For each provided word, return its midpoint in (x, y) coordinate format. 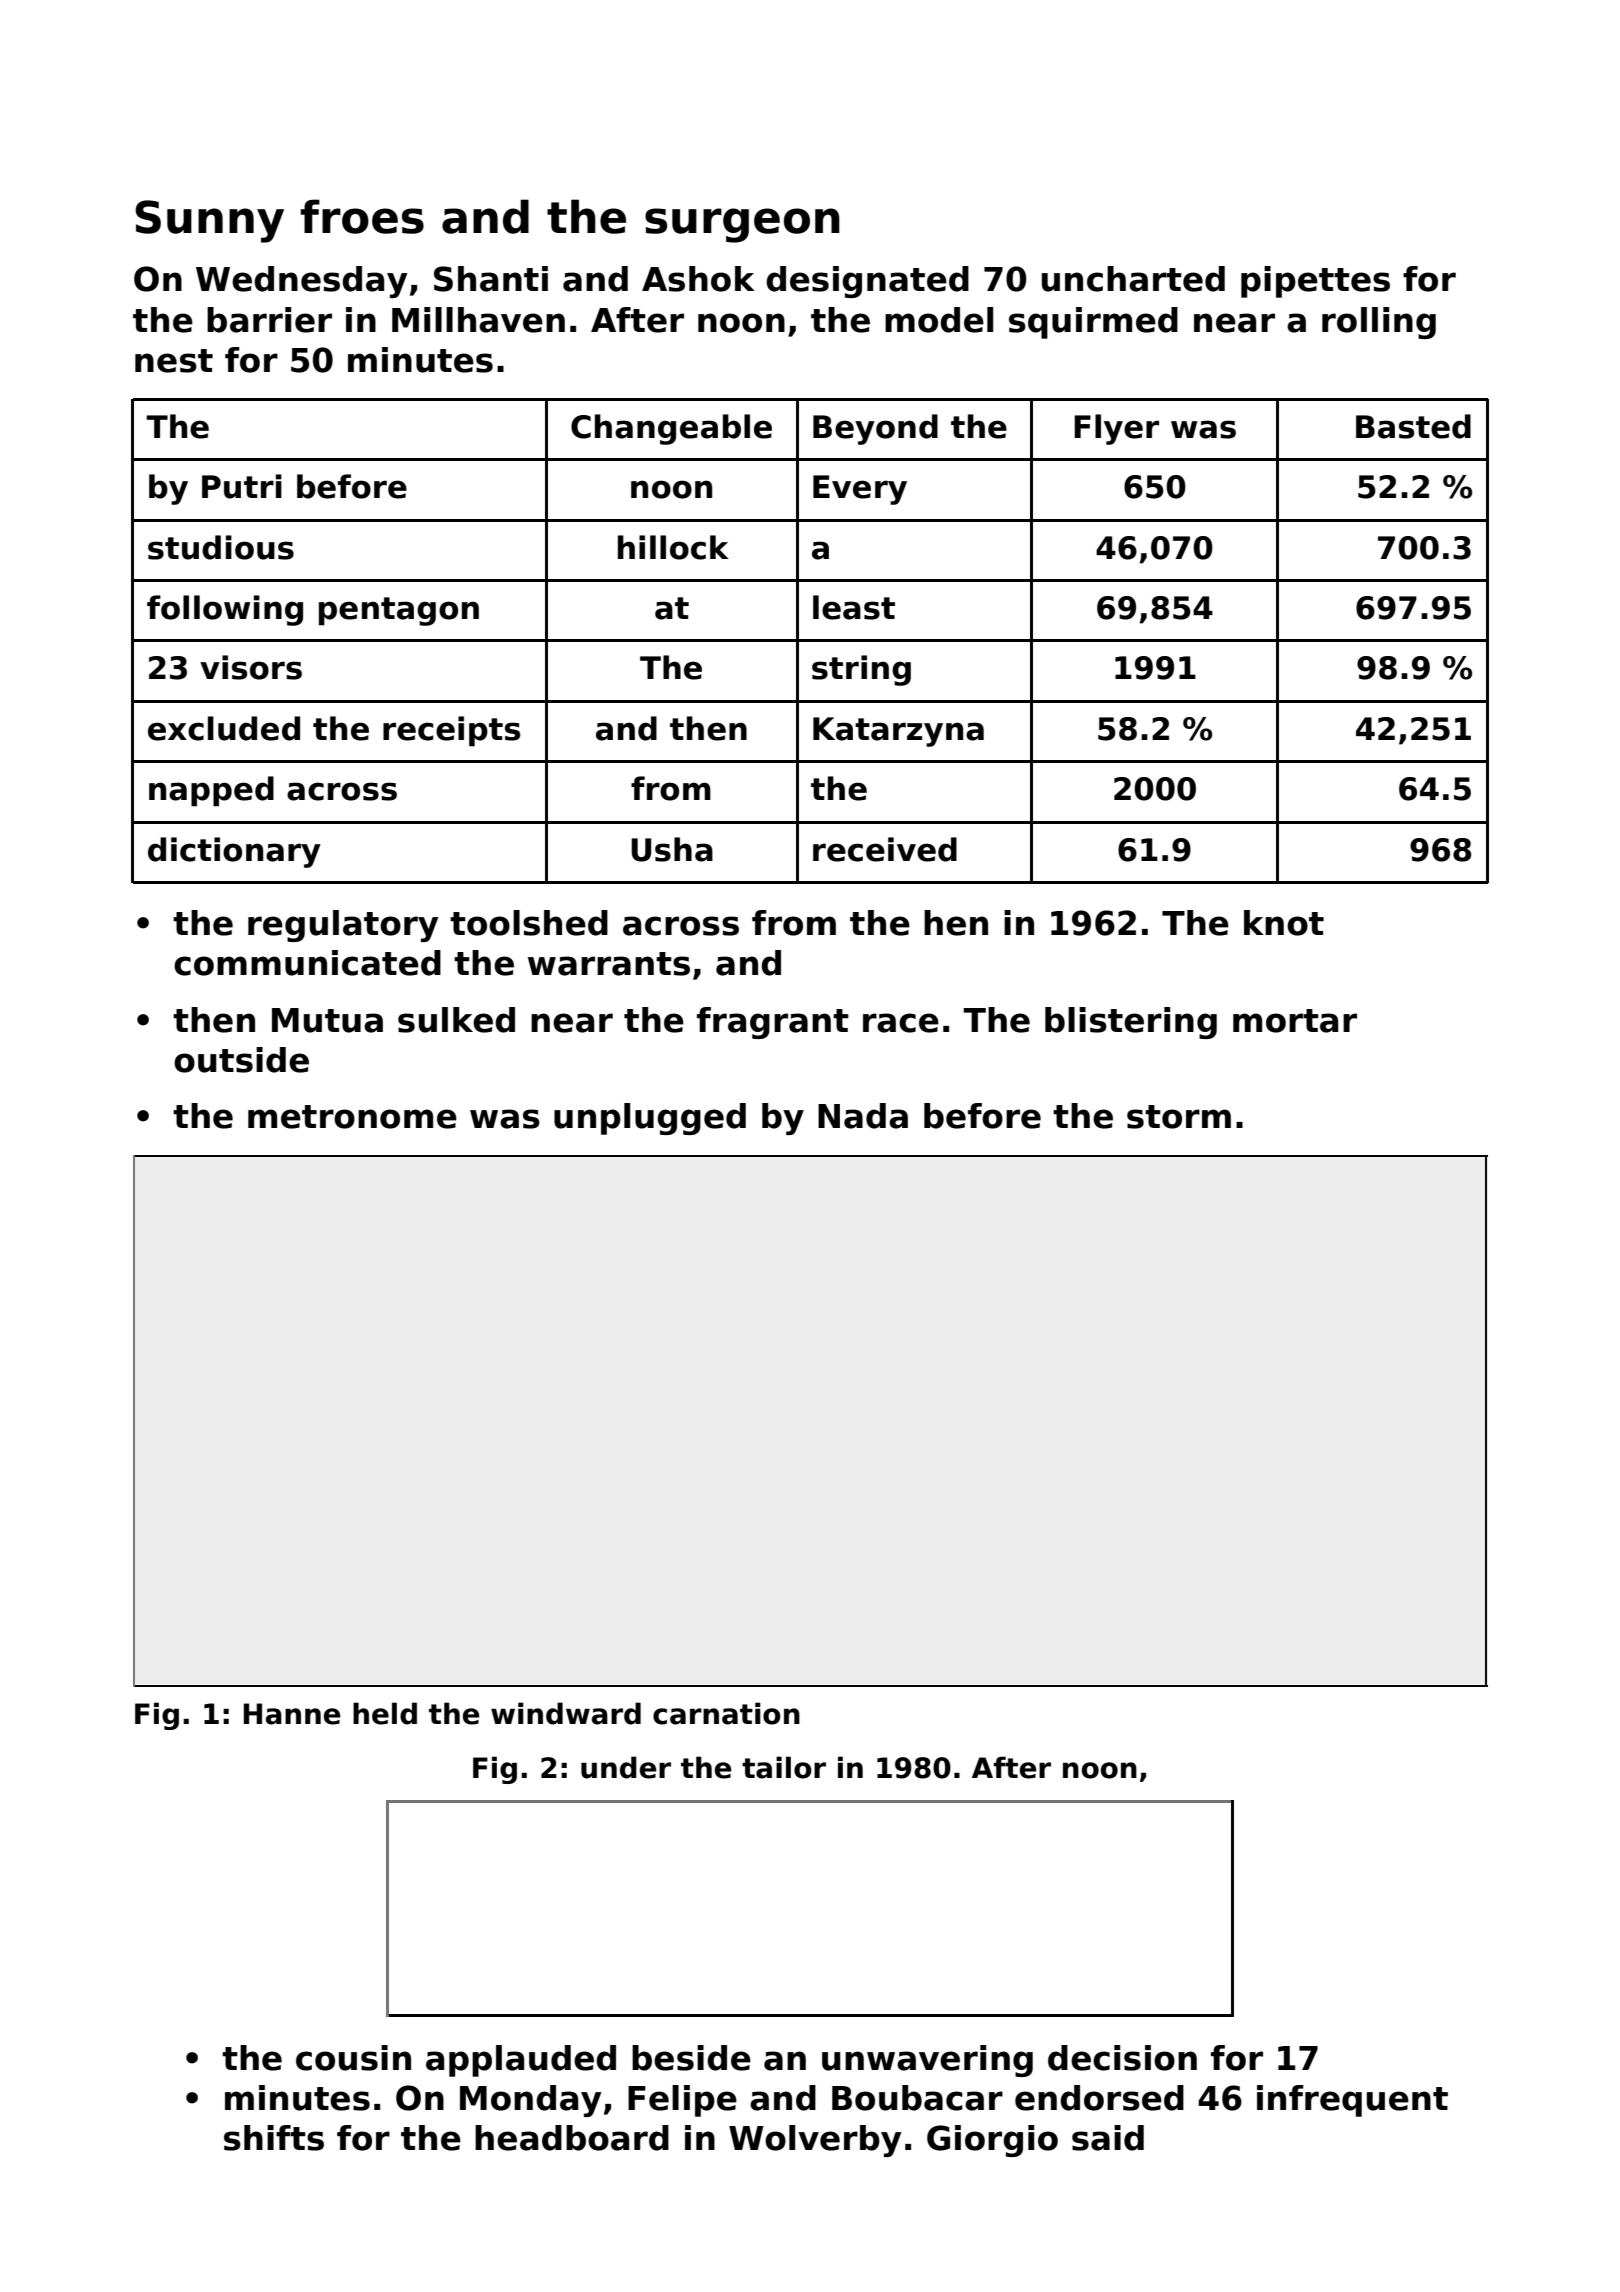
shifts (274, 2138)
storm (1179, 1117)
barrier (269, 320)
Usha (672, 849)
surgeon (742, 225)
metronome (352, 1117)
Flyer (1116, 429)
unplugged (650, 1119)
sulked (456, 1020)
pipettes (1315, 282)
